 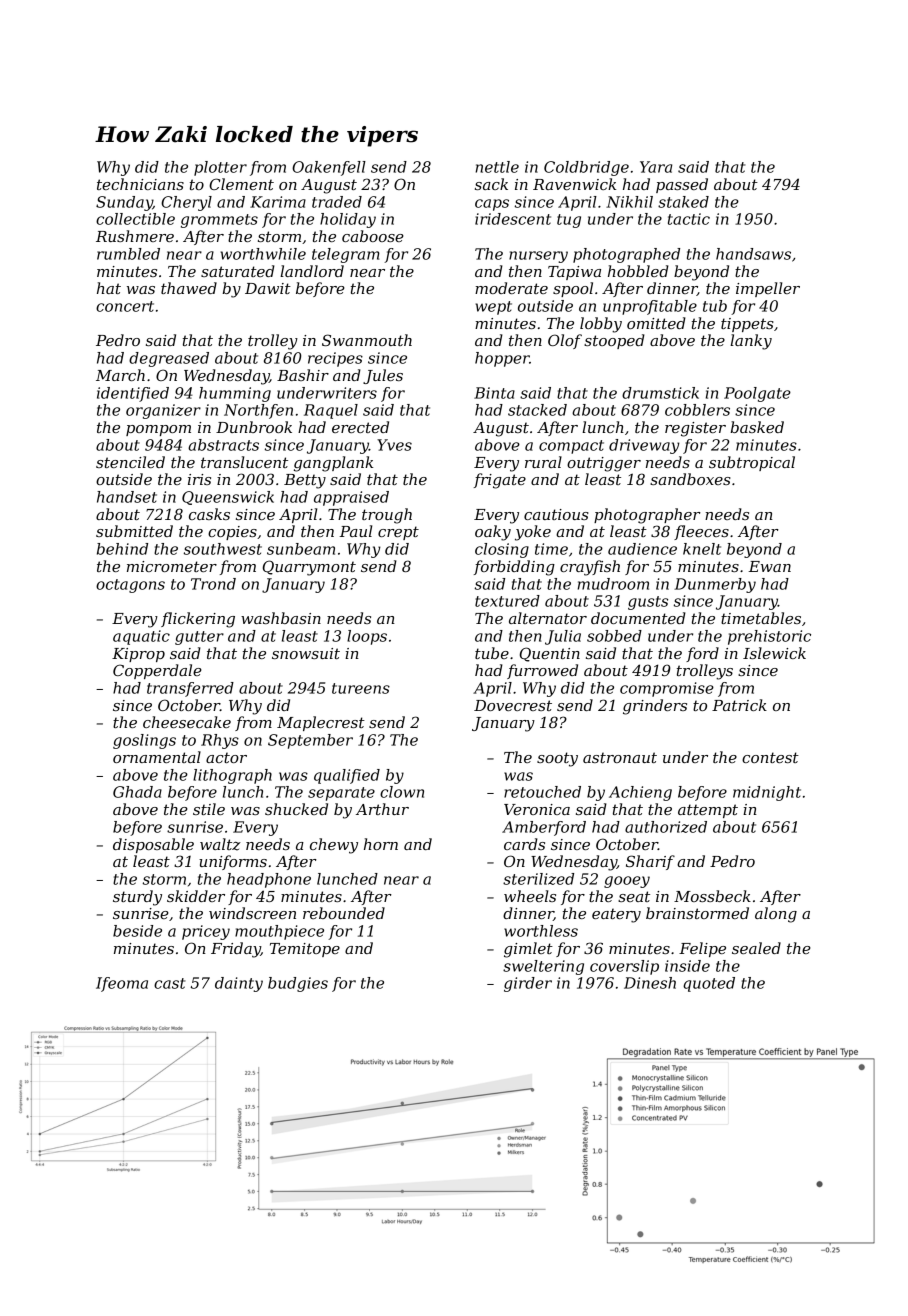 What do you see at coordinates (739, 705) in the document?
I see `Patrick` at bounding box center [739, 705].
